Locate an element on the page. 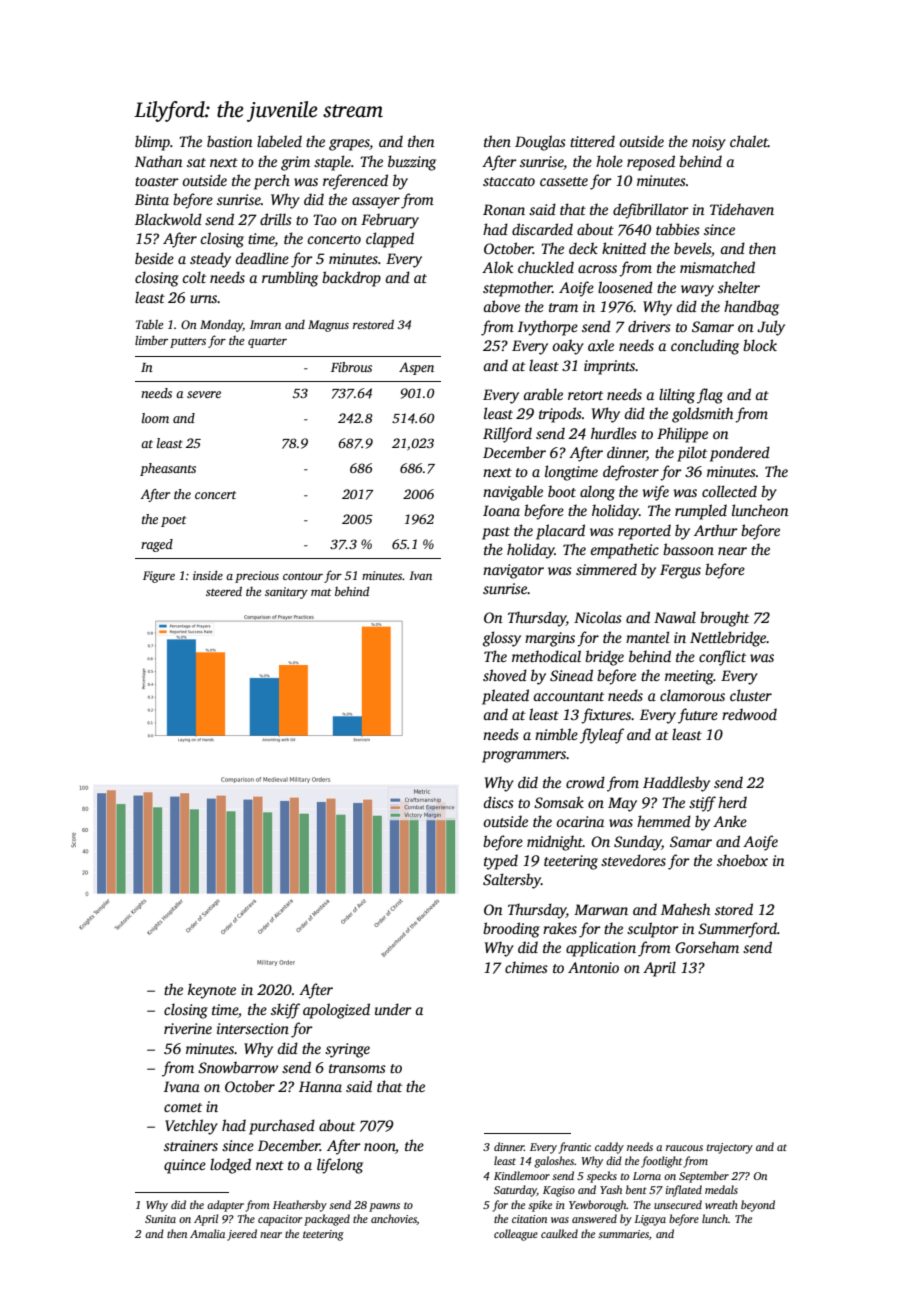 The height and width of the page is (1314, 924). skiff is located at coordinates (285, 1011).
